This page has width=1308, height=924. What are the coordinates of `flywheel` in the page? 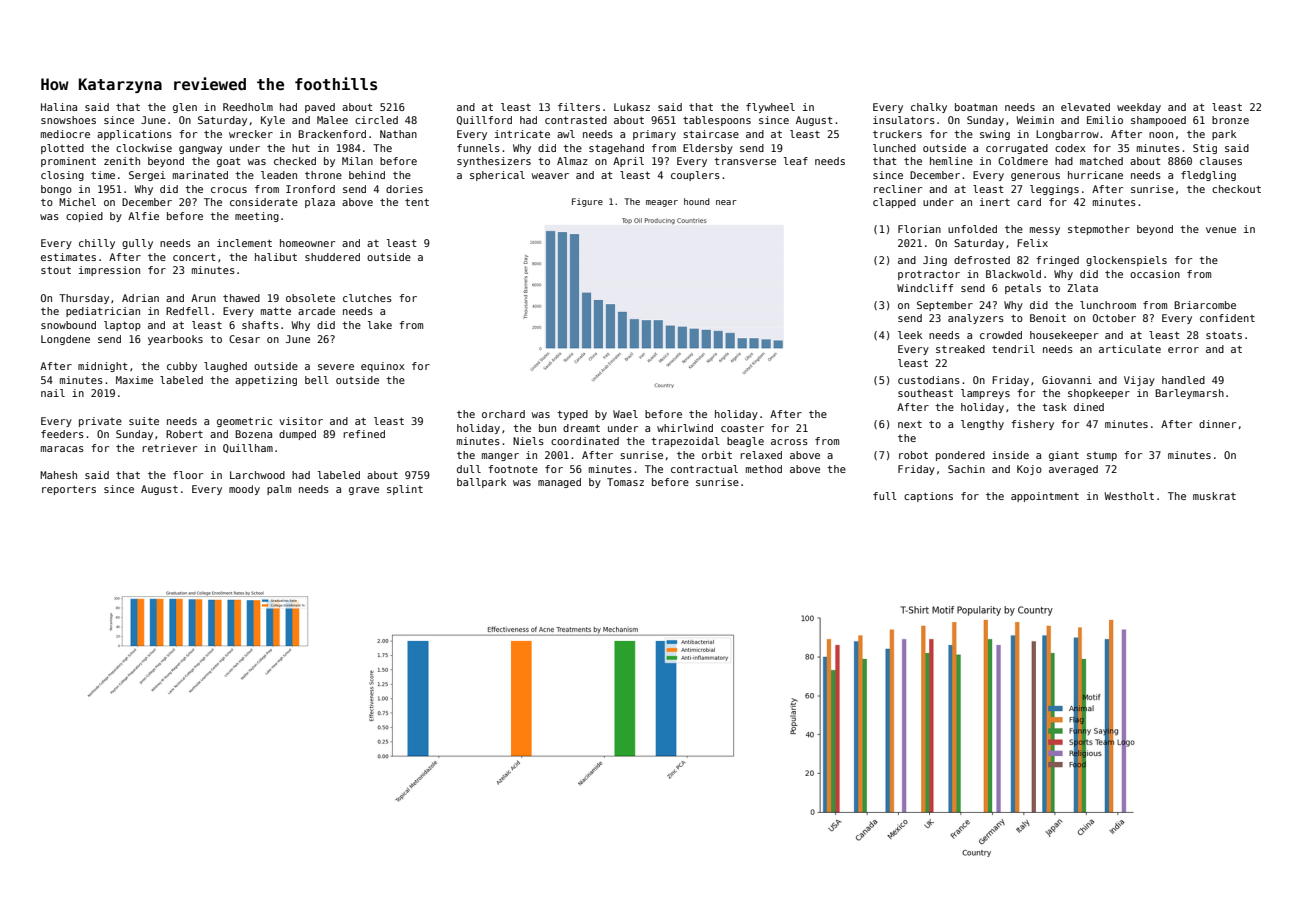 It's located at (770, 108).
